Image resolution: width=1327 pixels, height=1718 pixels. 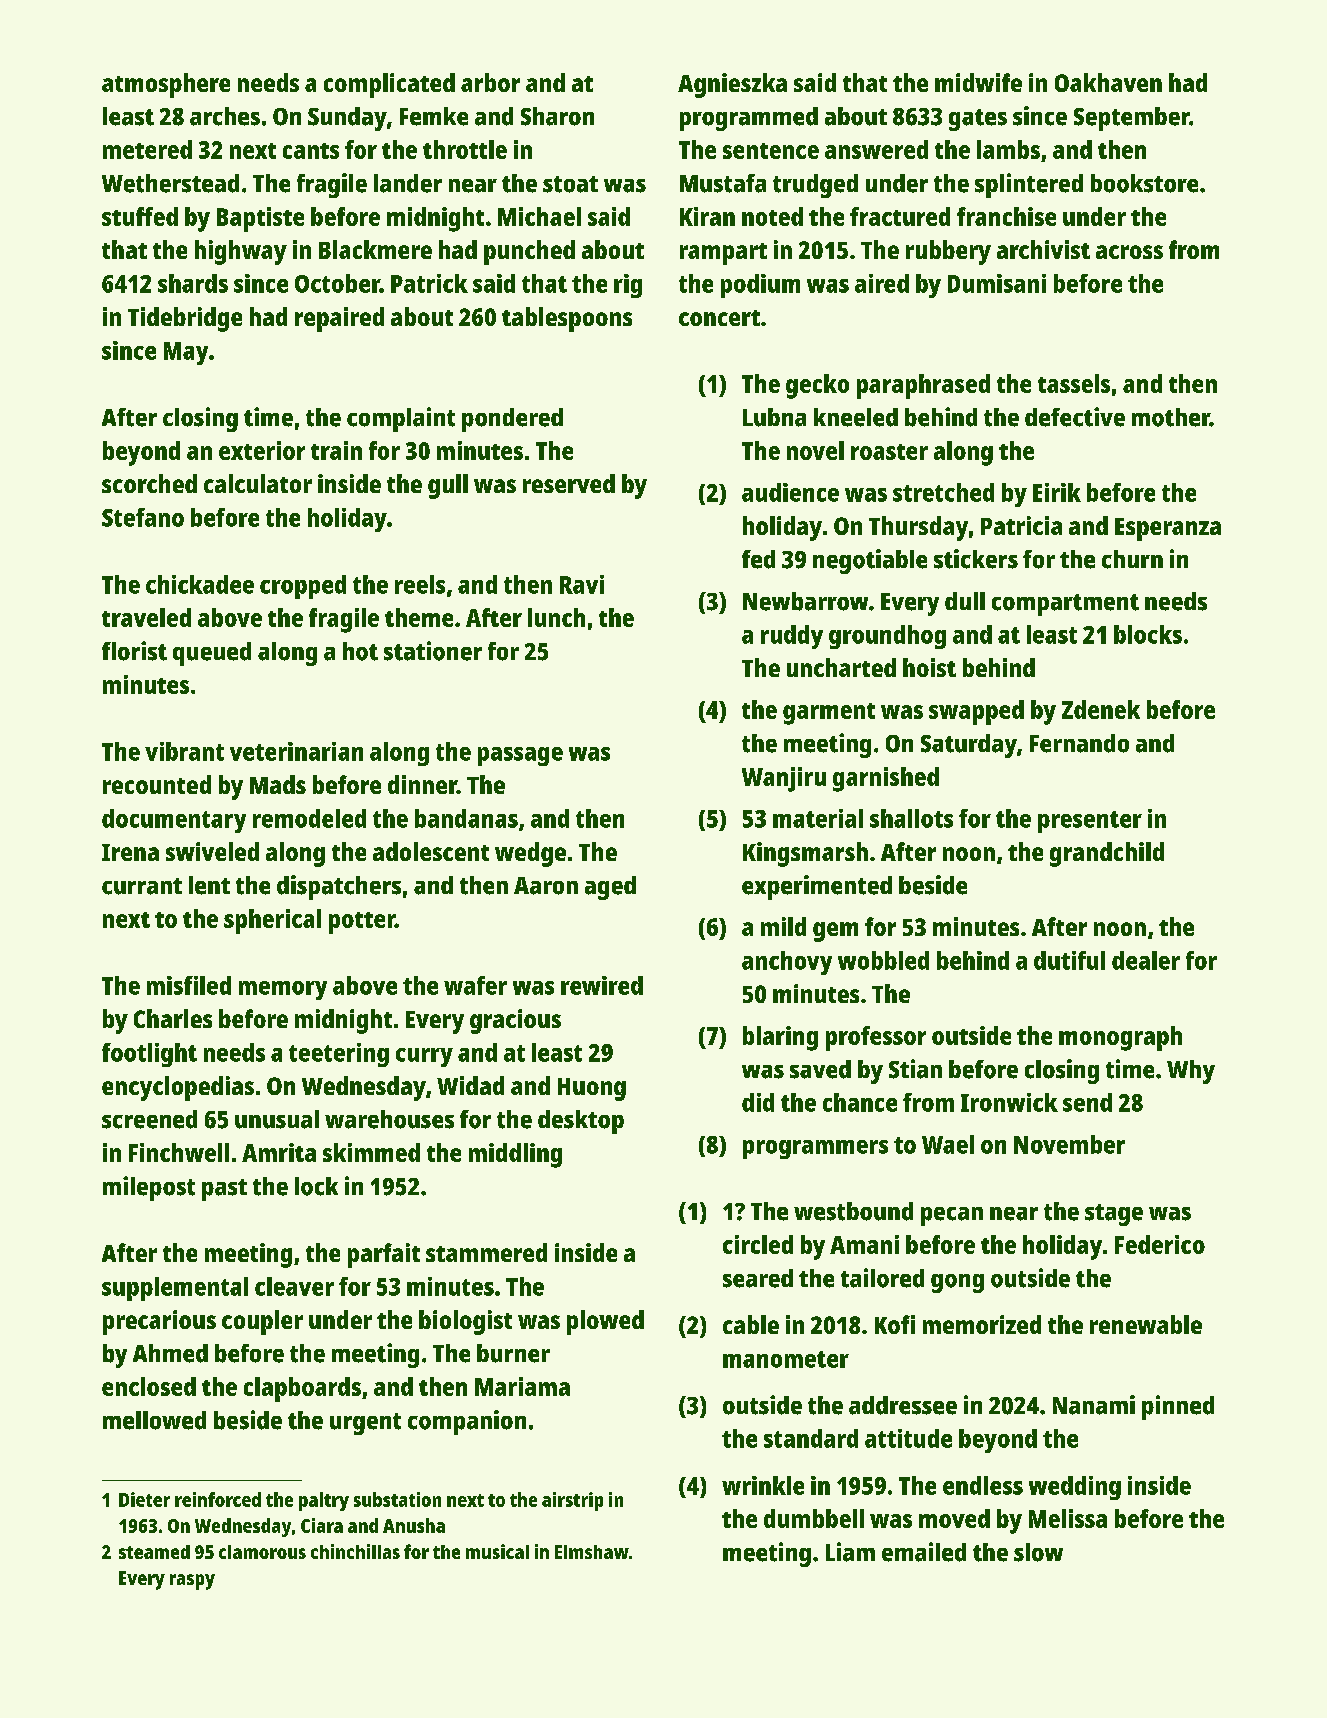 I want to click on grandchild, so click(x=1107, y=854).
